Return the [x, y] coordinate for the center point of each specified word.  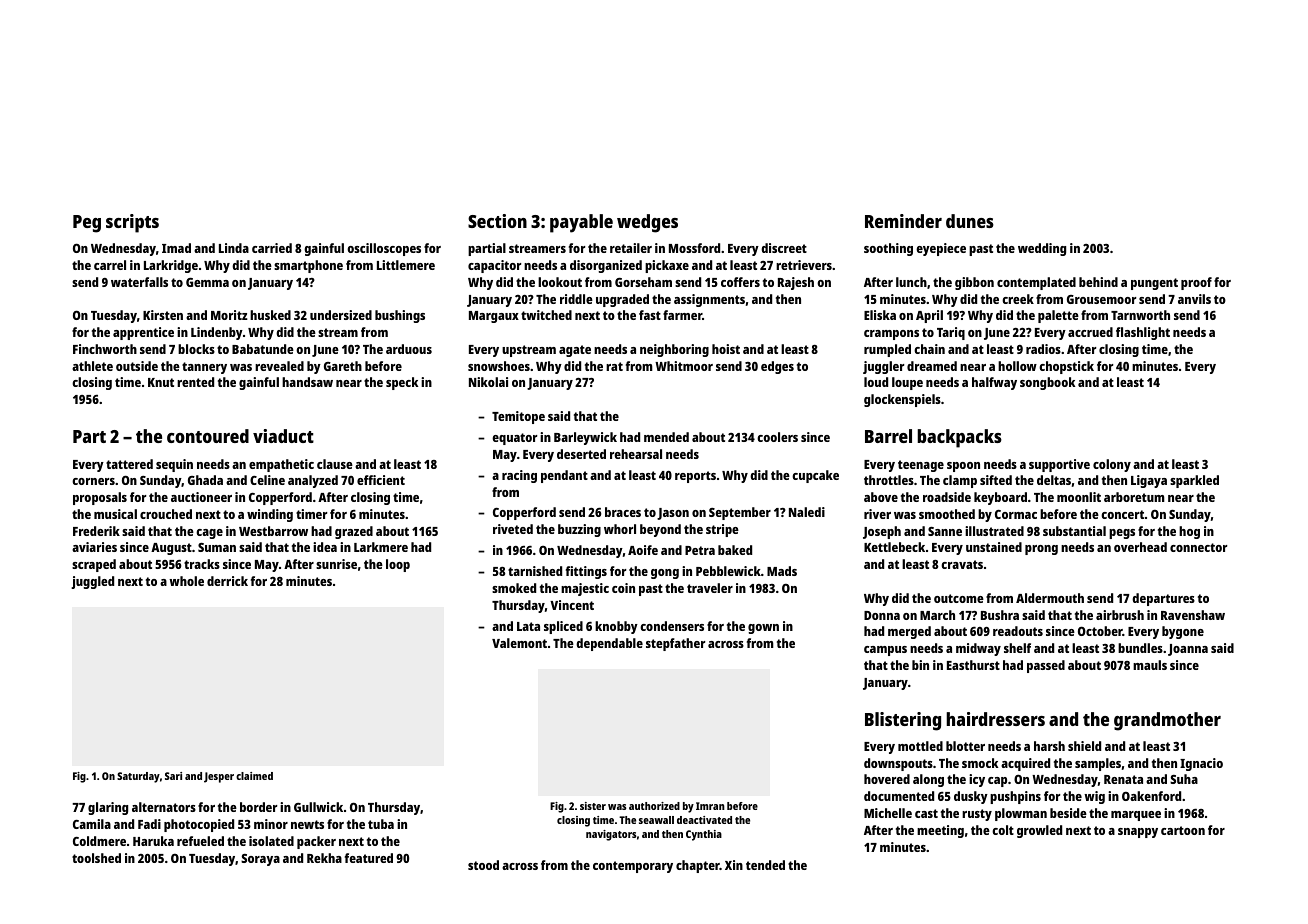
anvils [1194, 299]
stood [483, 865]
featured [369, 858]
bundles [1140, 648]
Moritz [229, 315]
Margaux [494, 317]
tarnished [535, 571]
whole [186, 581]
